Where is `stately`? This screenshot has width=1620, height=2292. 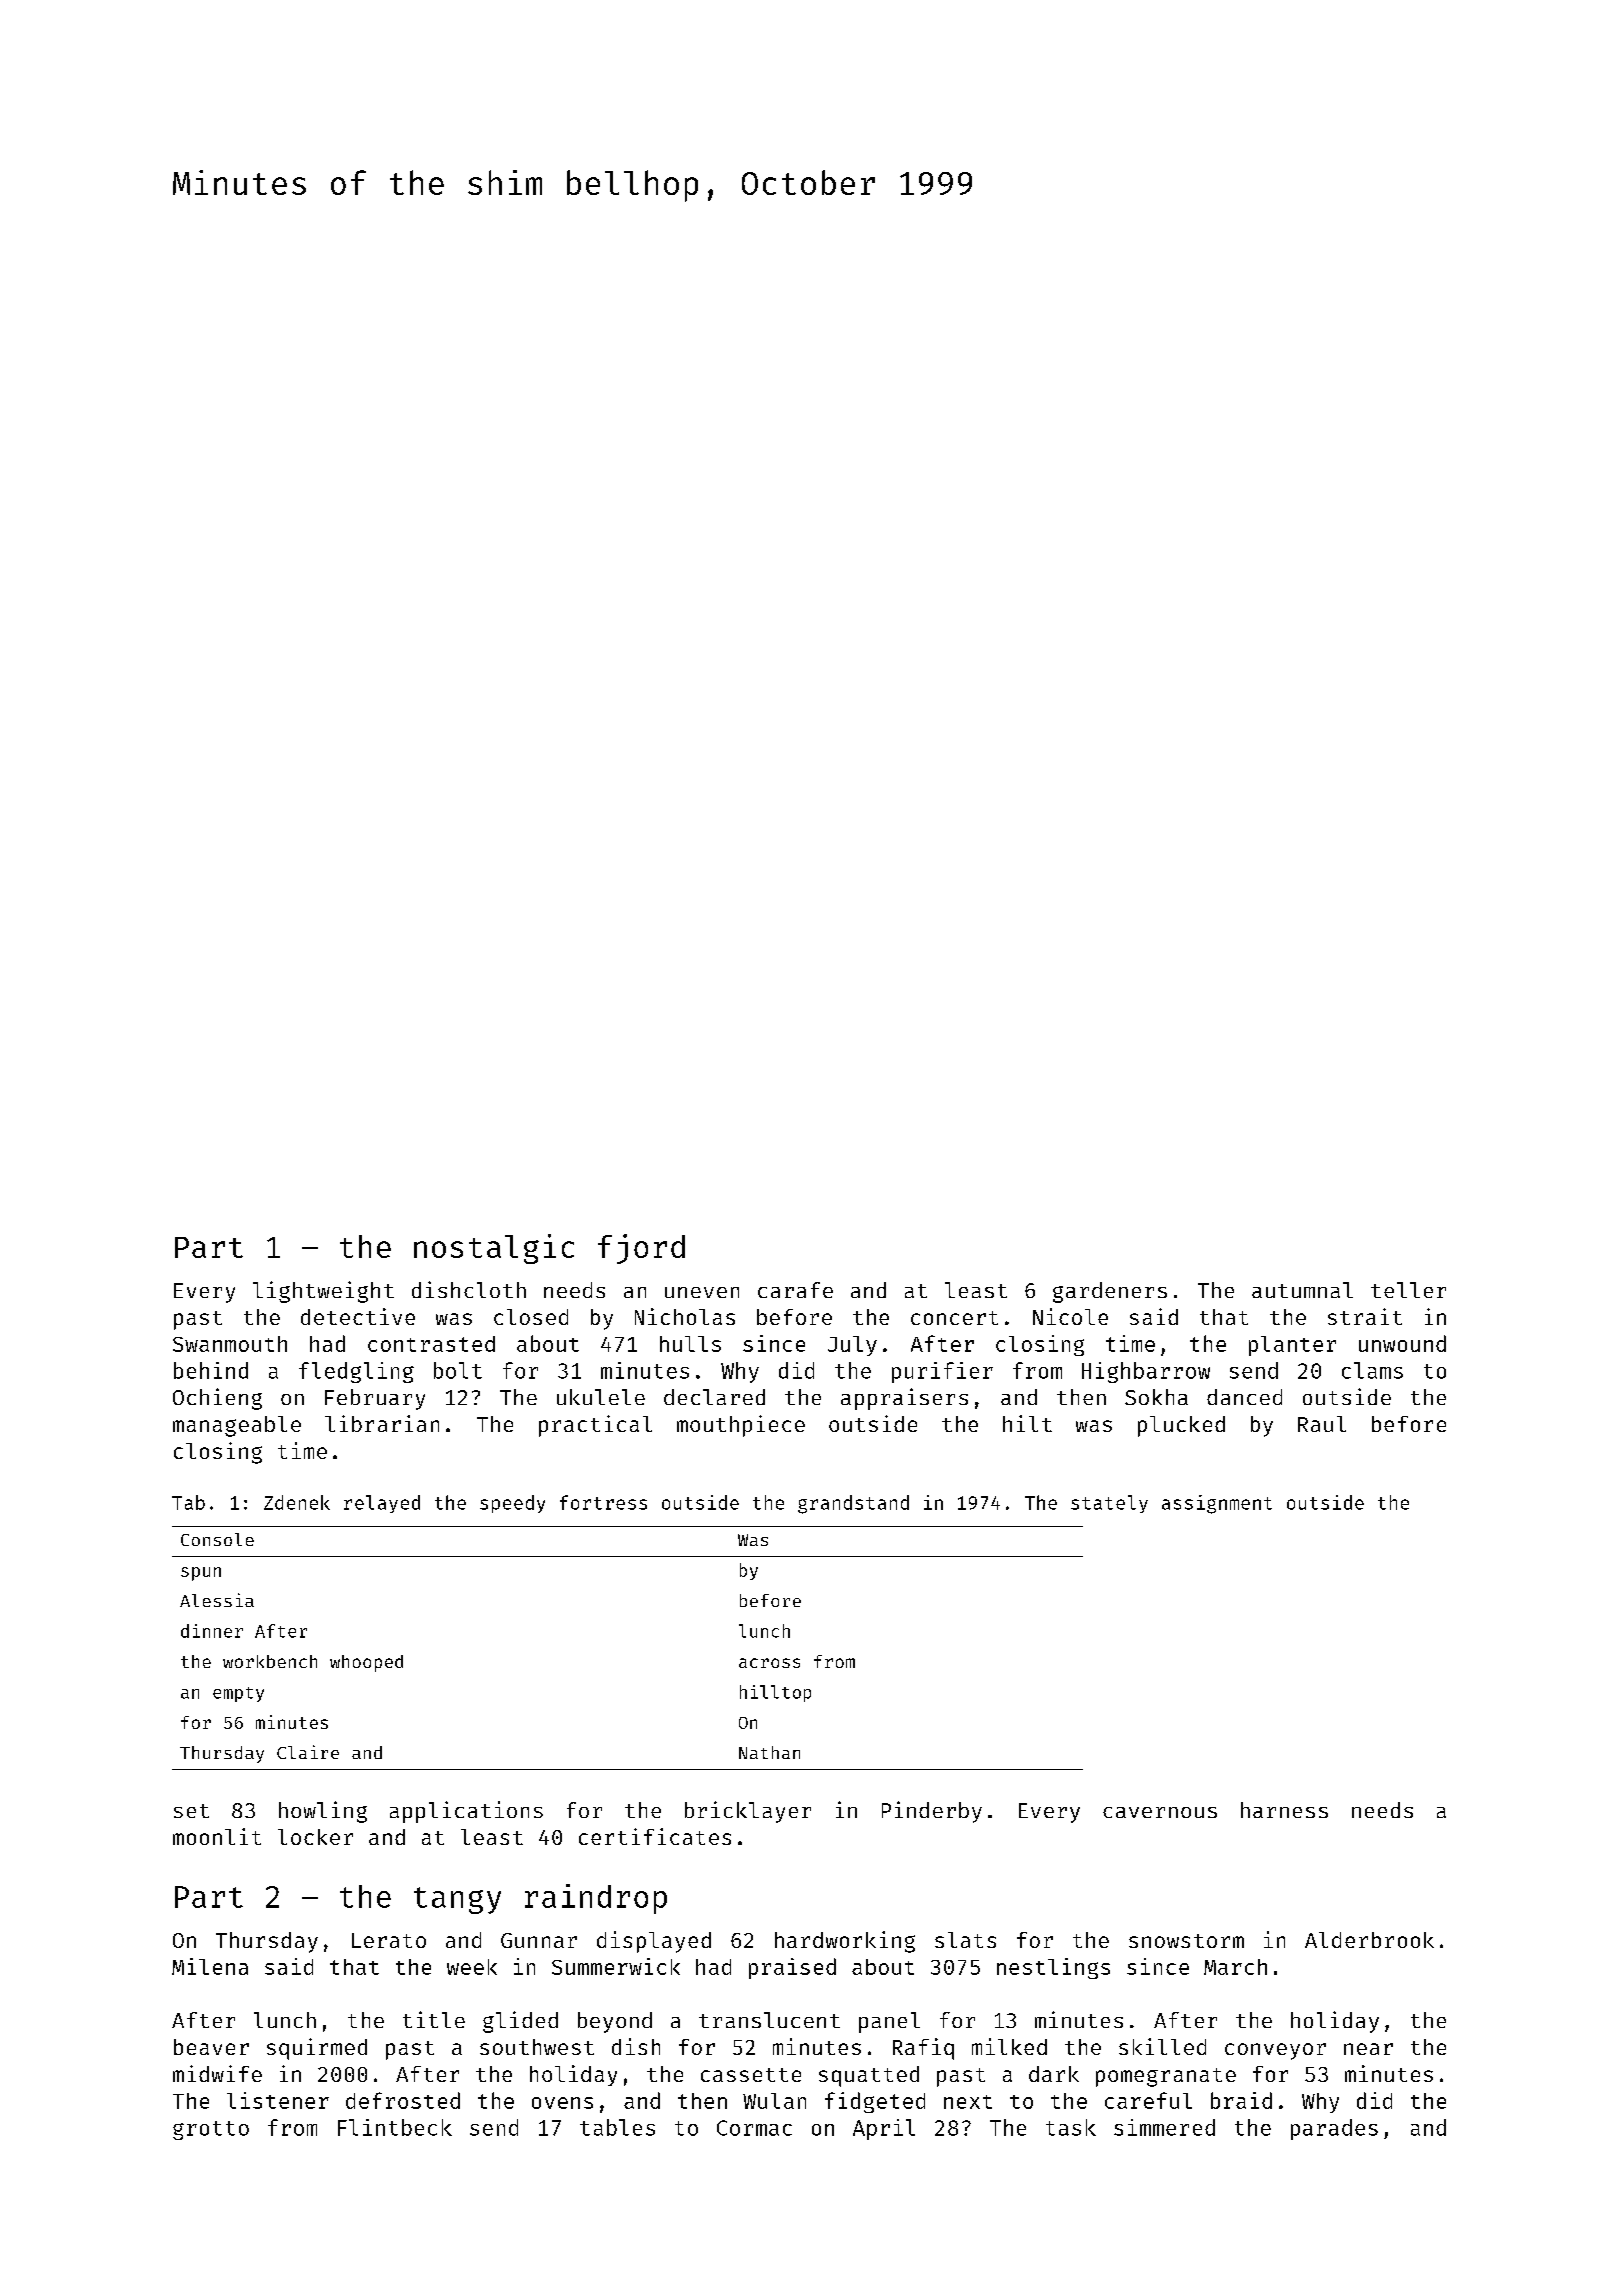 stately is located at coordinates (1109, 1504).
